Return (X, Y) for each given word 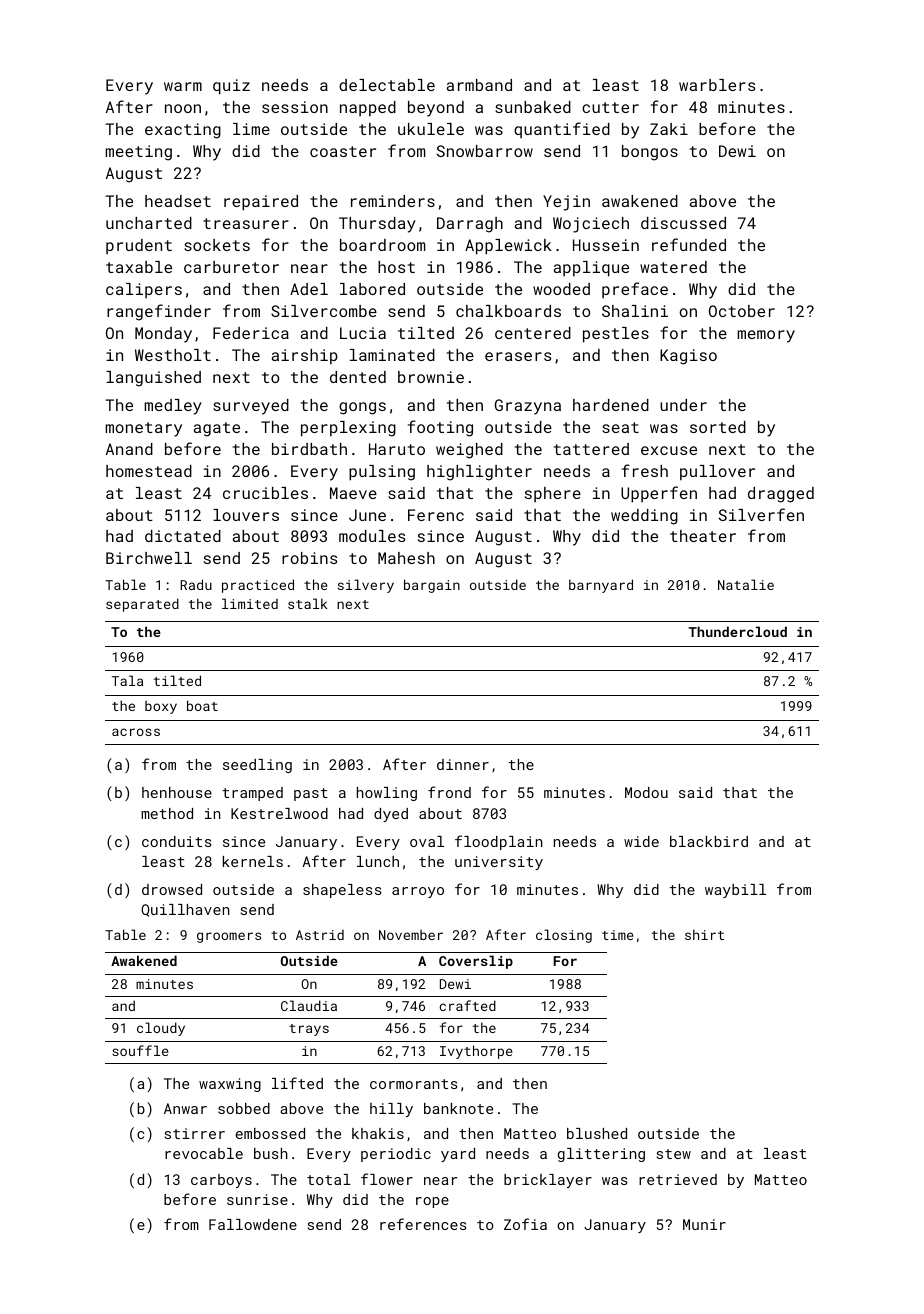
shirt (704, 934)
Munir (704, 1224)
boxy (161, 707)
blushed (597, 1133)
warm (183, 86)
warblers (717, 85)
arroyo (418, 892)
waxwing (230, 1085)
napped (368, 109)
